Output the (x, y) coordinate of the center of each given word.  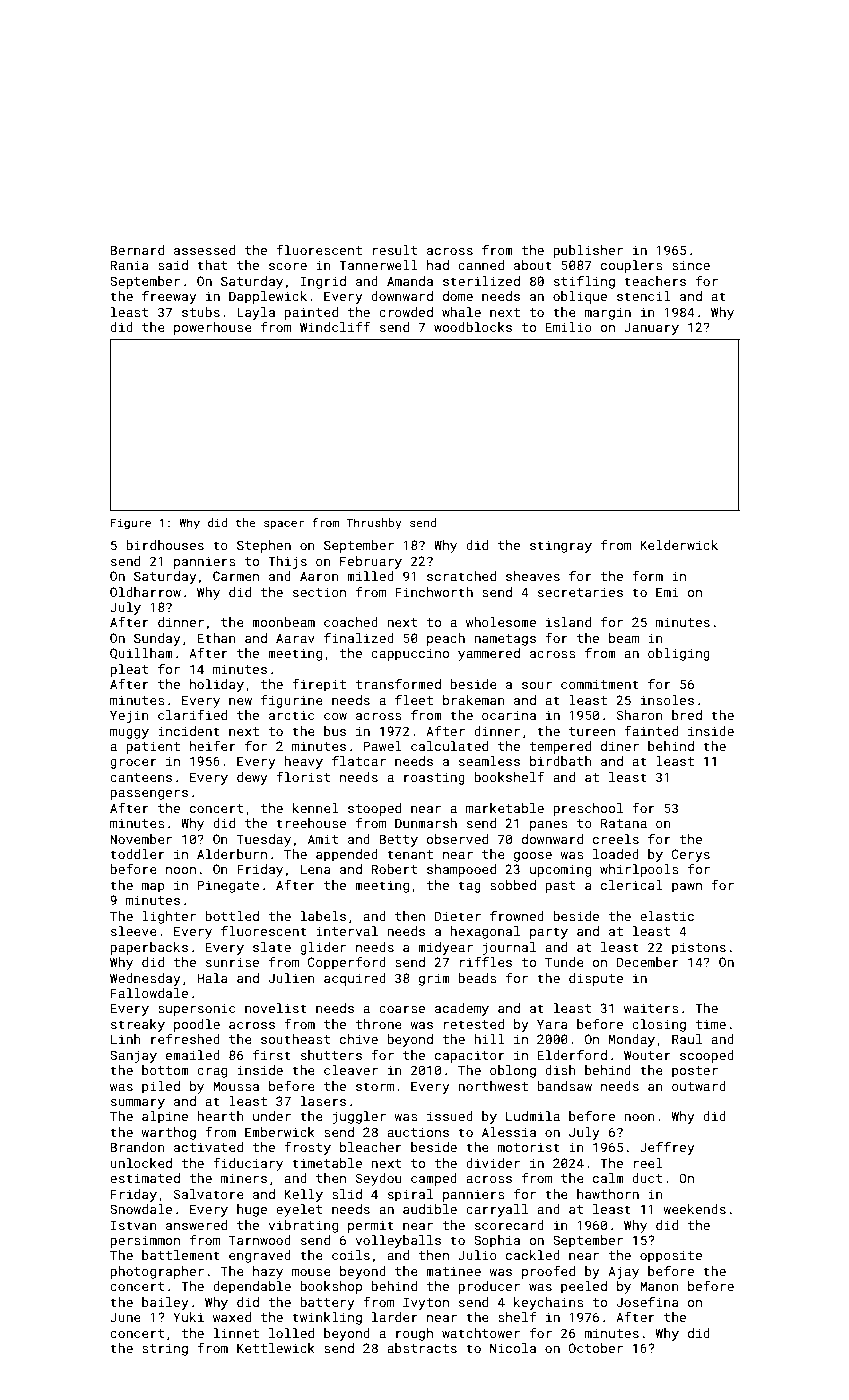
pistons (699, 948)
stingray (561, 546)
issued (450, 1116)
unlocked (141, 1163)
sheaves (533, 576)
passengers (149, 795)
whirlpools (639, 870)
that (212, 265)
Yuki (188, 1317)
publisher (588, 251)
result (394, 250)
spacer (284, 525)
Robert (394, 869)
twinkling (327, 1318)
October (596, 1348)
